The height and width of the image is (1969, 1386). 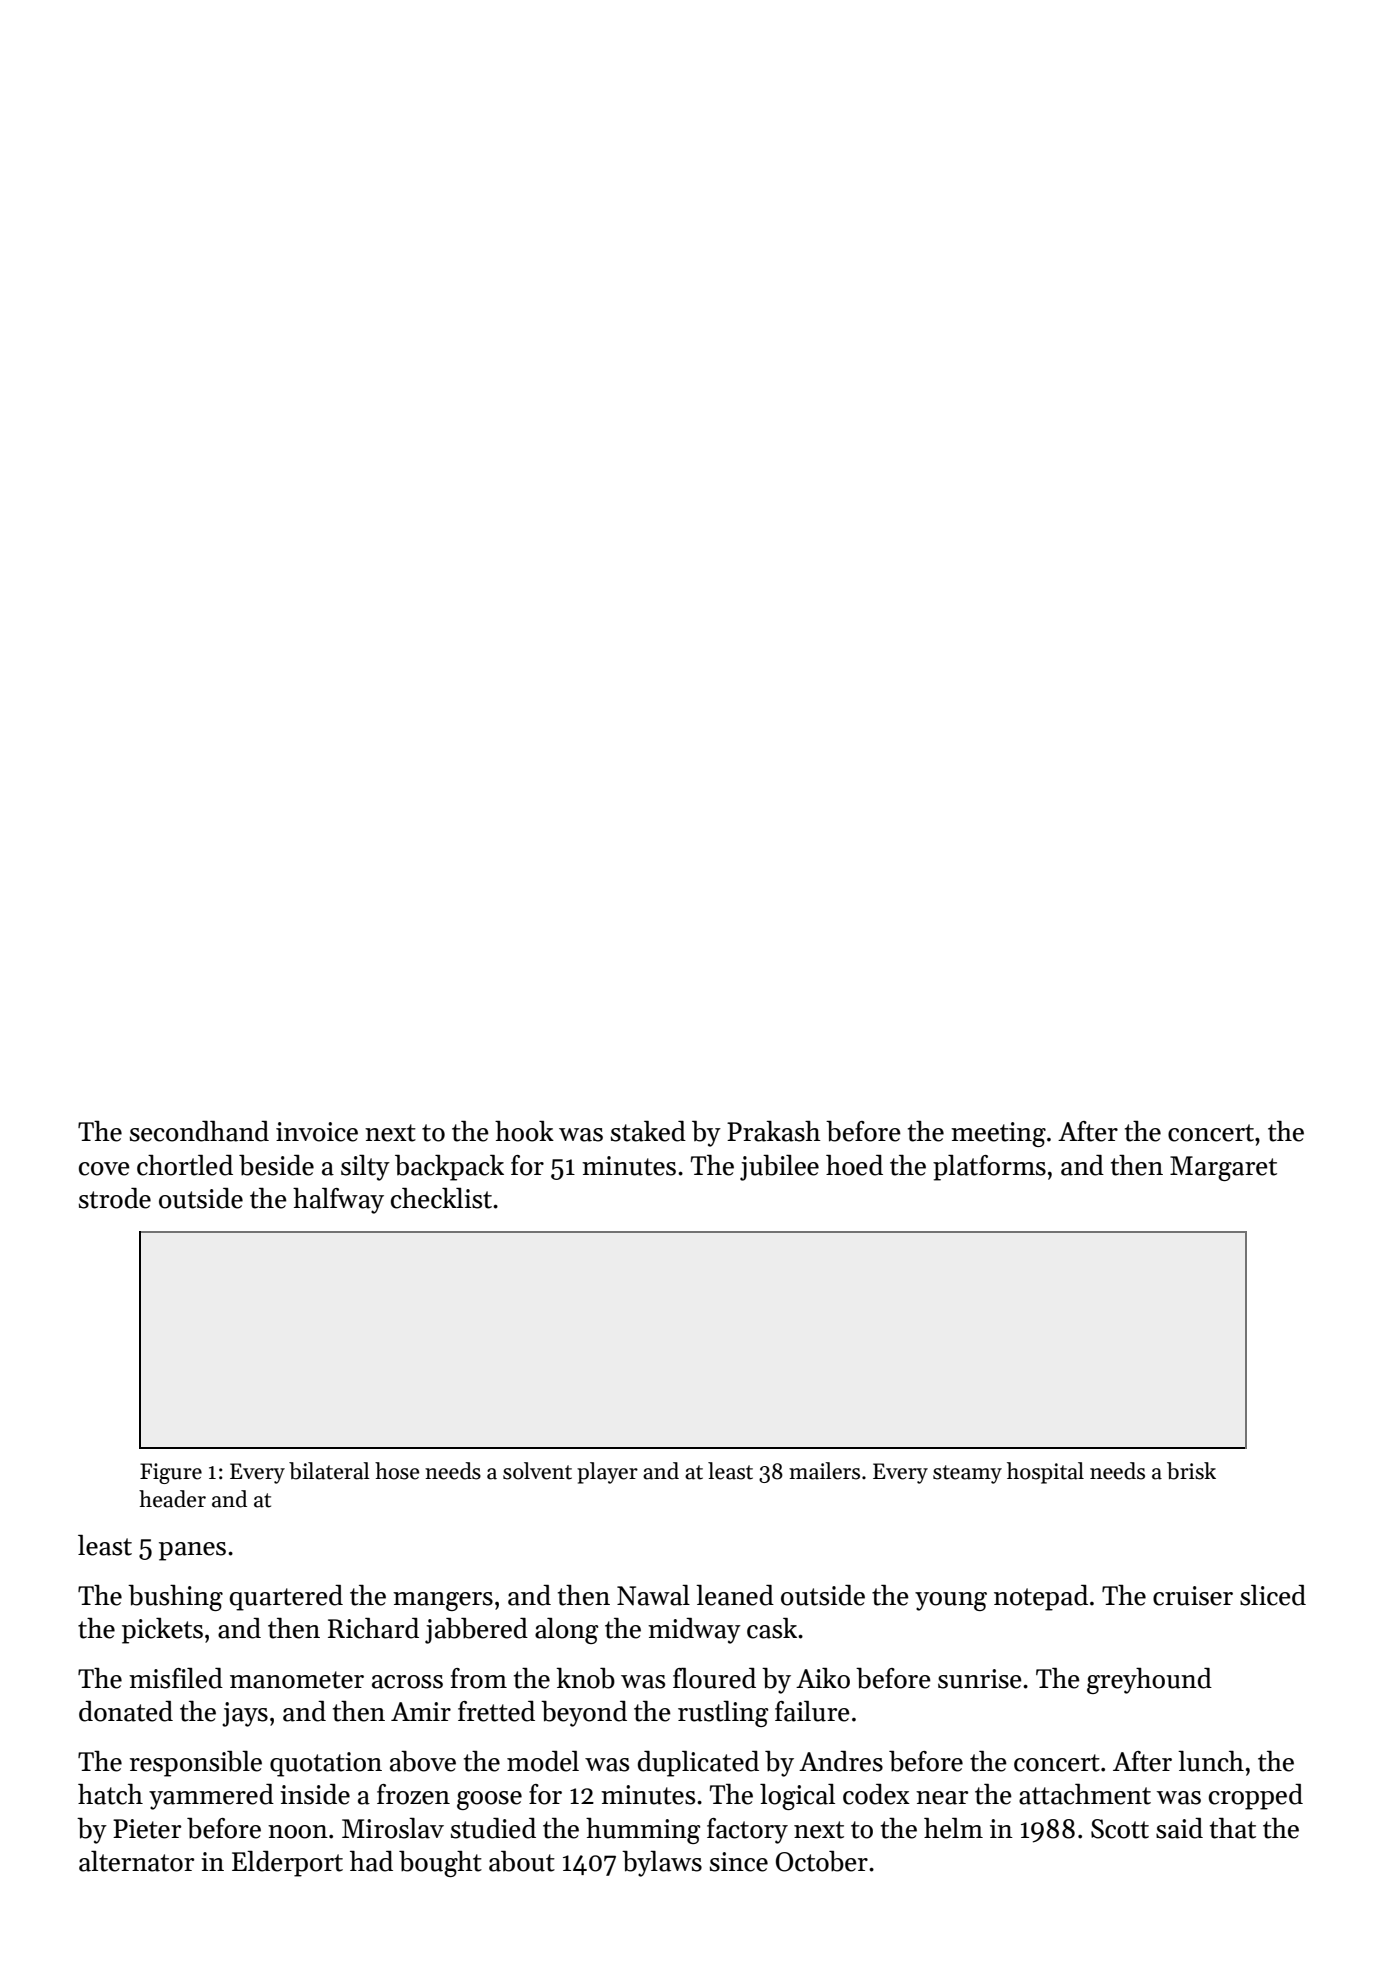 What do you see at coordinates (823, 1678) in the image?
I see `Aiko` at bounding box center [823, 1678].
